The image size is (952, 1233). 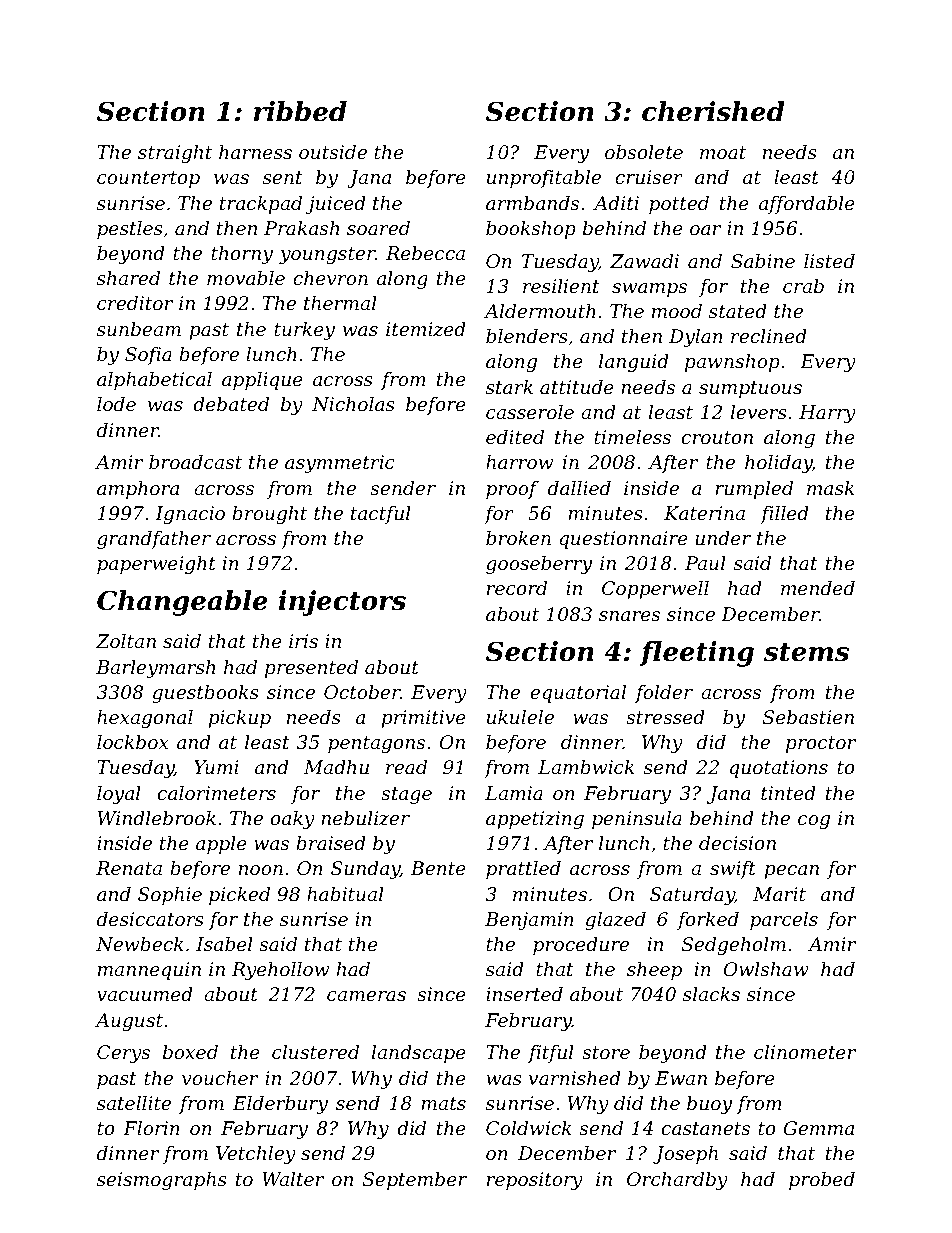 What do you see at coordinates (419, 1054) in the screenshot?
I see `landscape` at bounding box center [419, 1054].
